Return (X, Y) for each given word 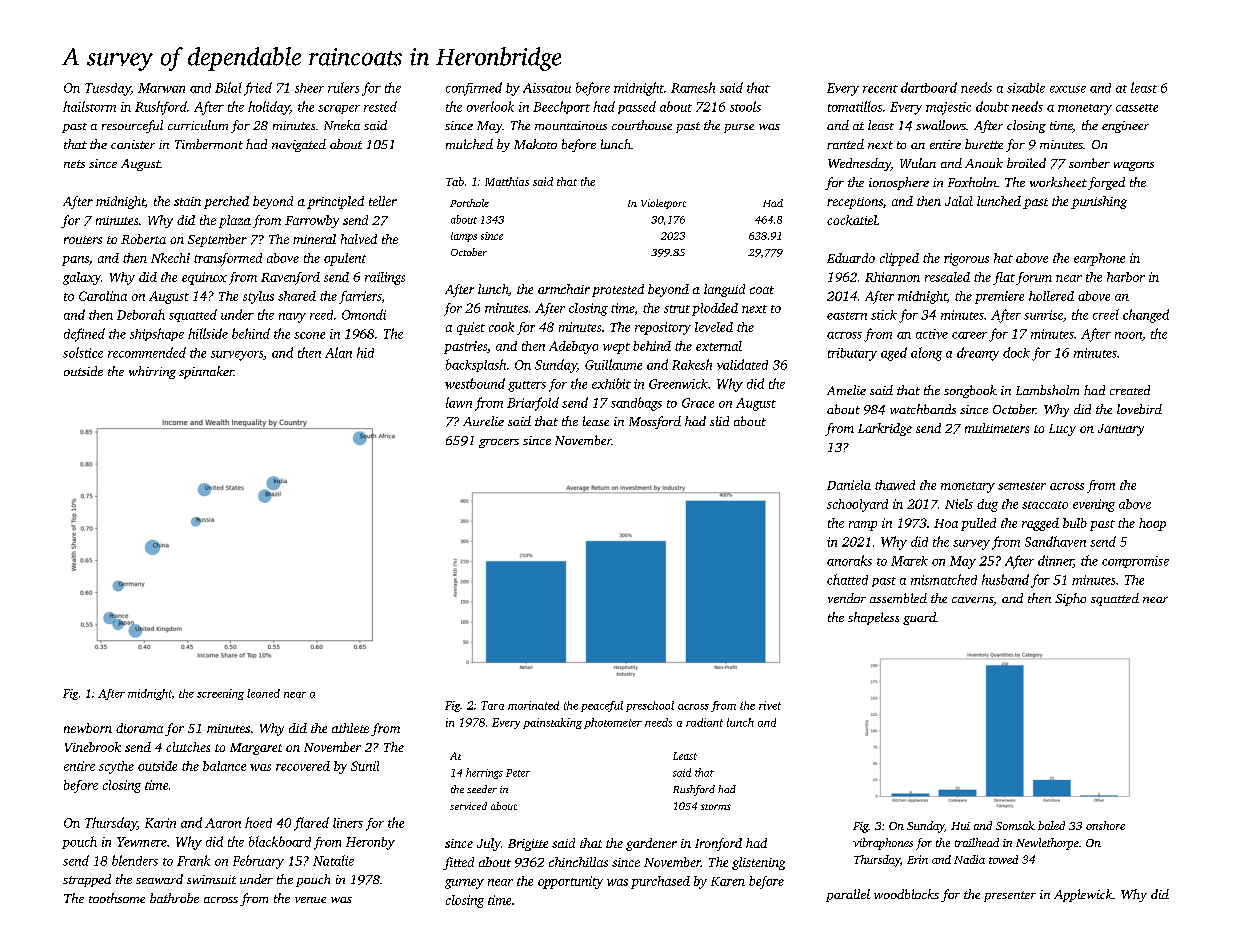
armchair (564, 289)
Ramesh (693, 87)
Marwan (161, 88)
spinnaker (206, 372)
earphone (1099, 259)
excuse (1068, 89)
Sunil (365, 766)
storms (716, 807)
